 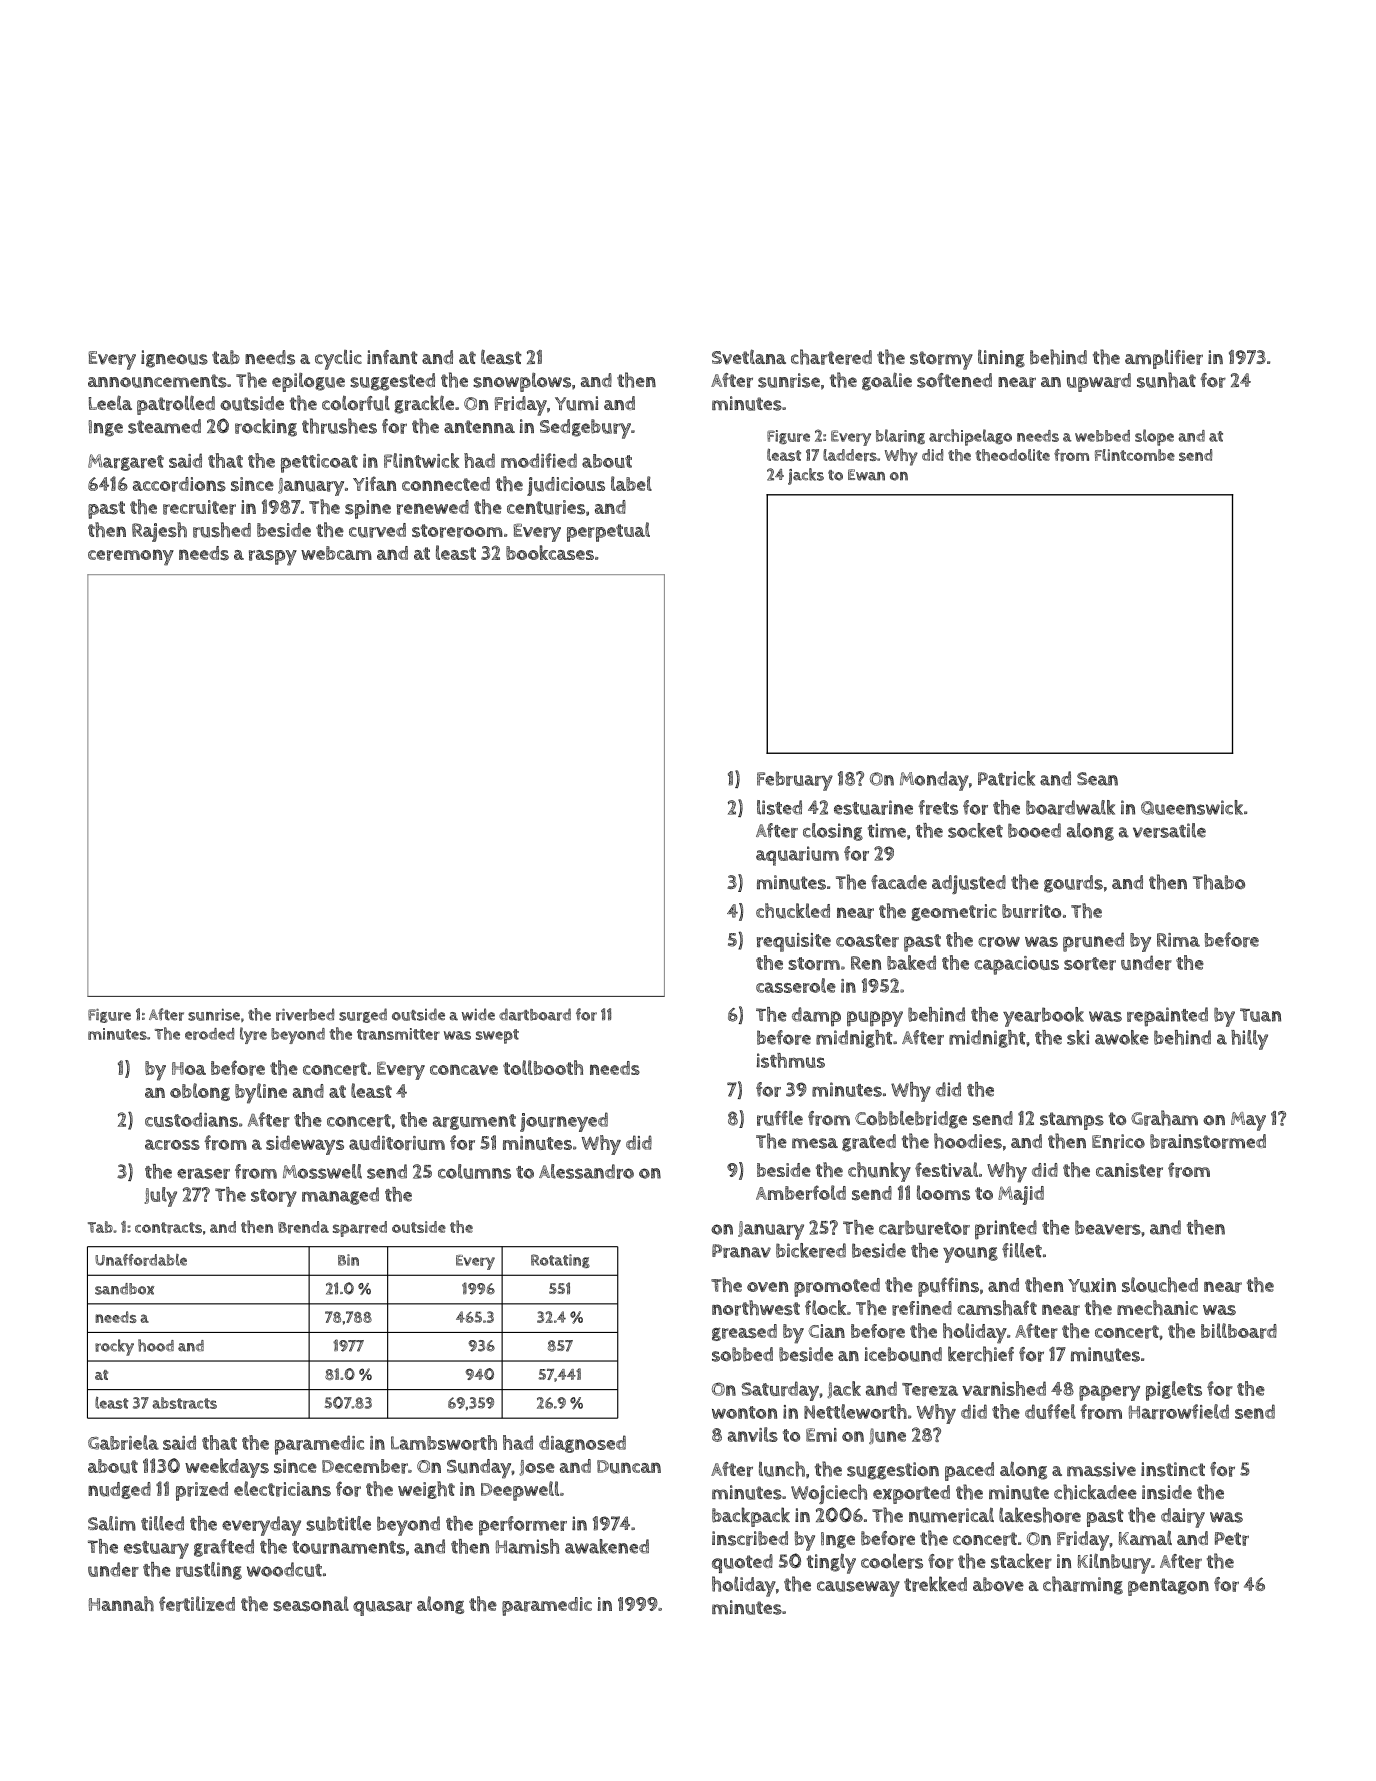 What do you see at coordinates (160, 1197) in the screenshot?
I see `July` at bounding box center [160, 1197].
